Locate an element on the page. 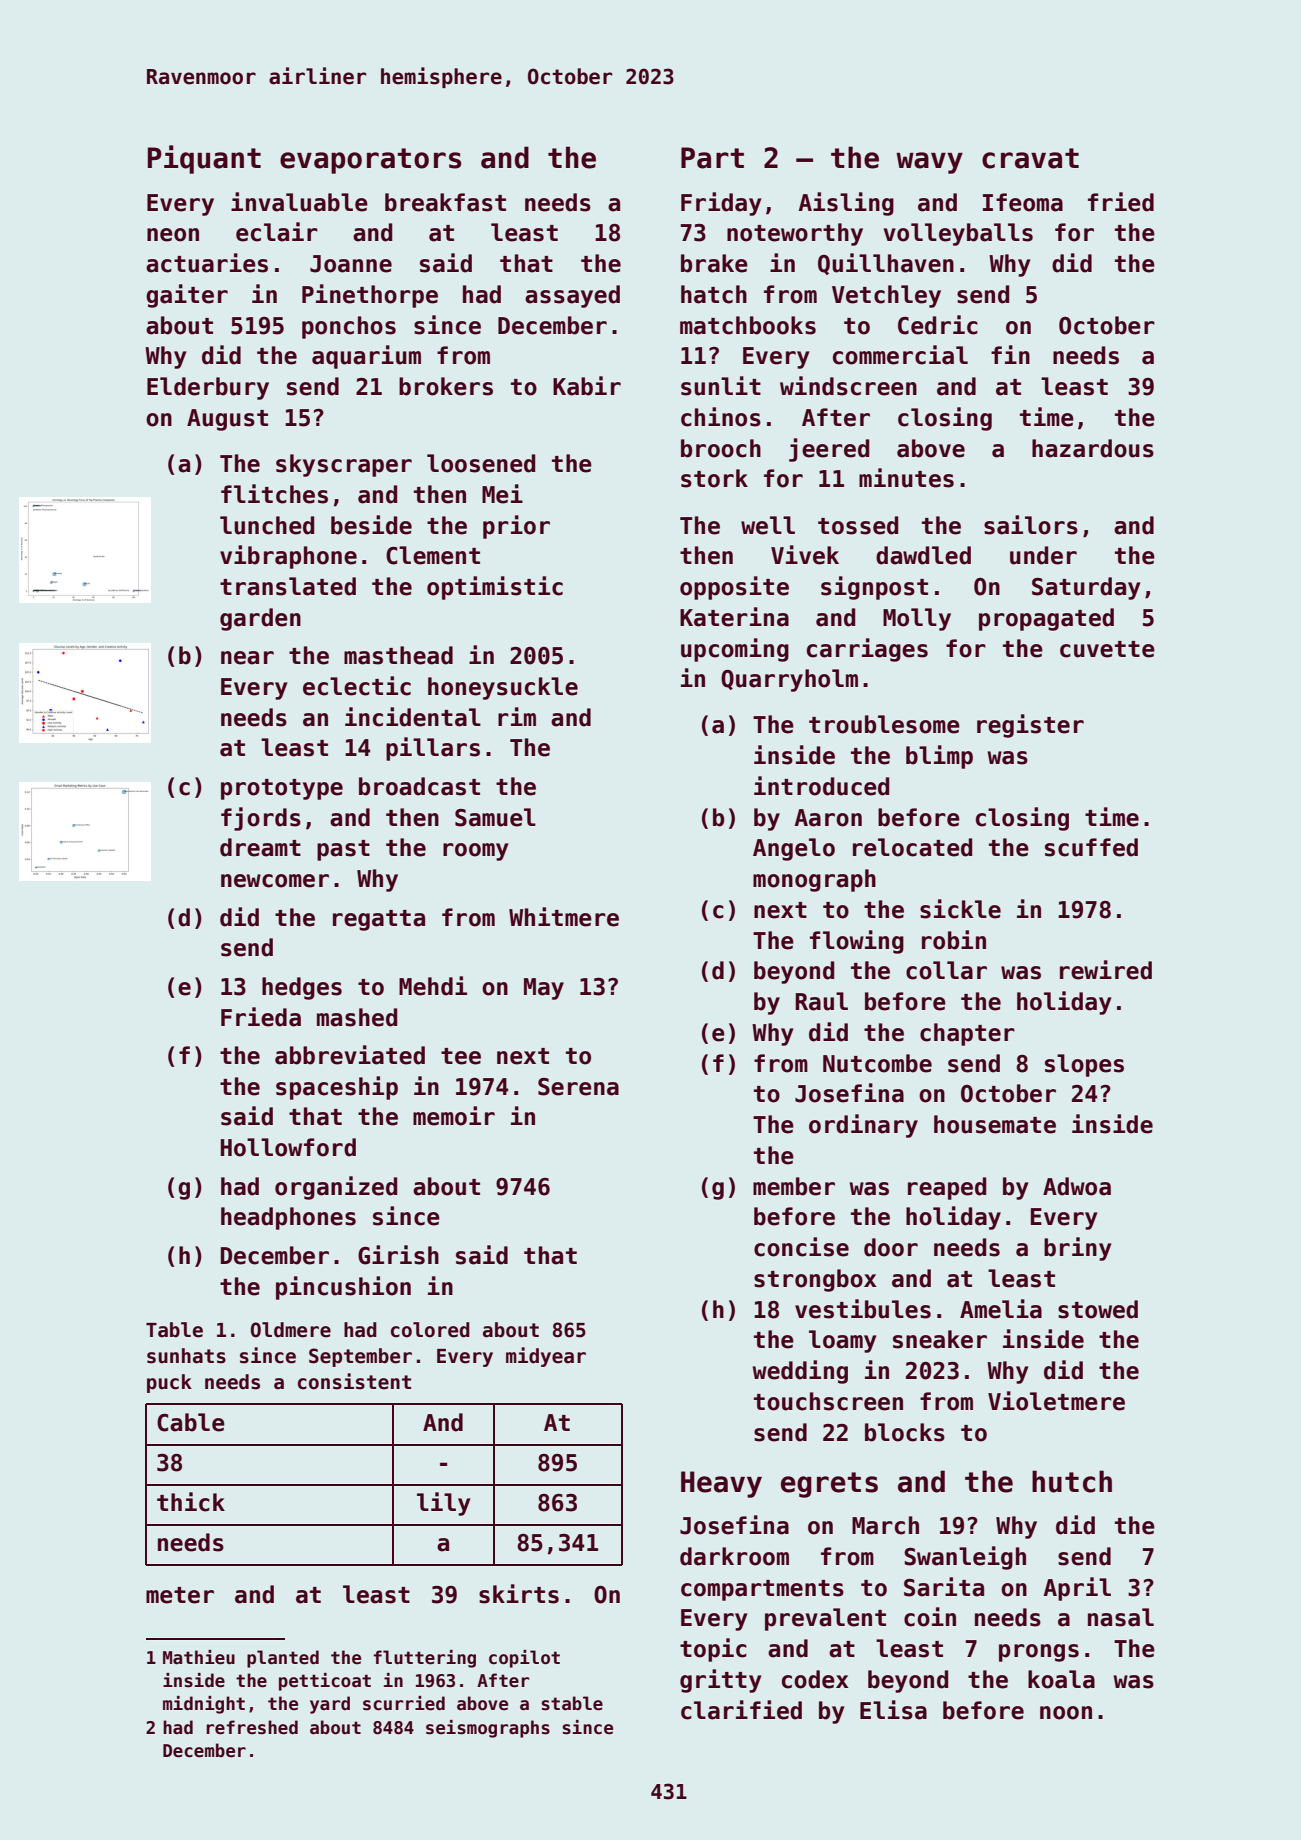 The width and height of the document is (1301, 1840). seismographs is located at coordinates (488, 1729).
